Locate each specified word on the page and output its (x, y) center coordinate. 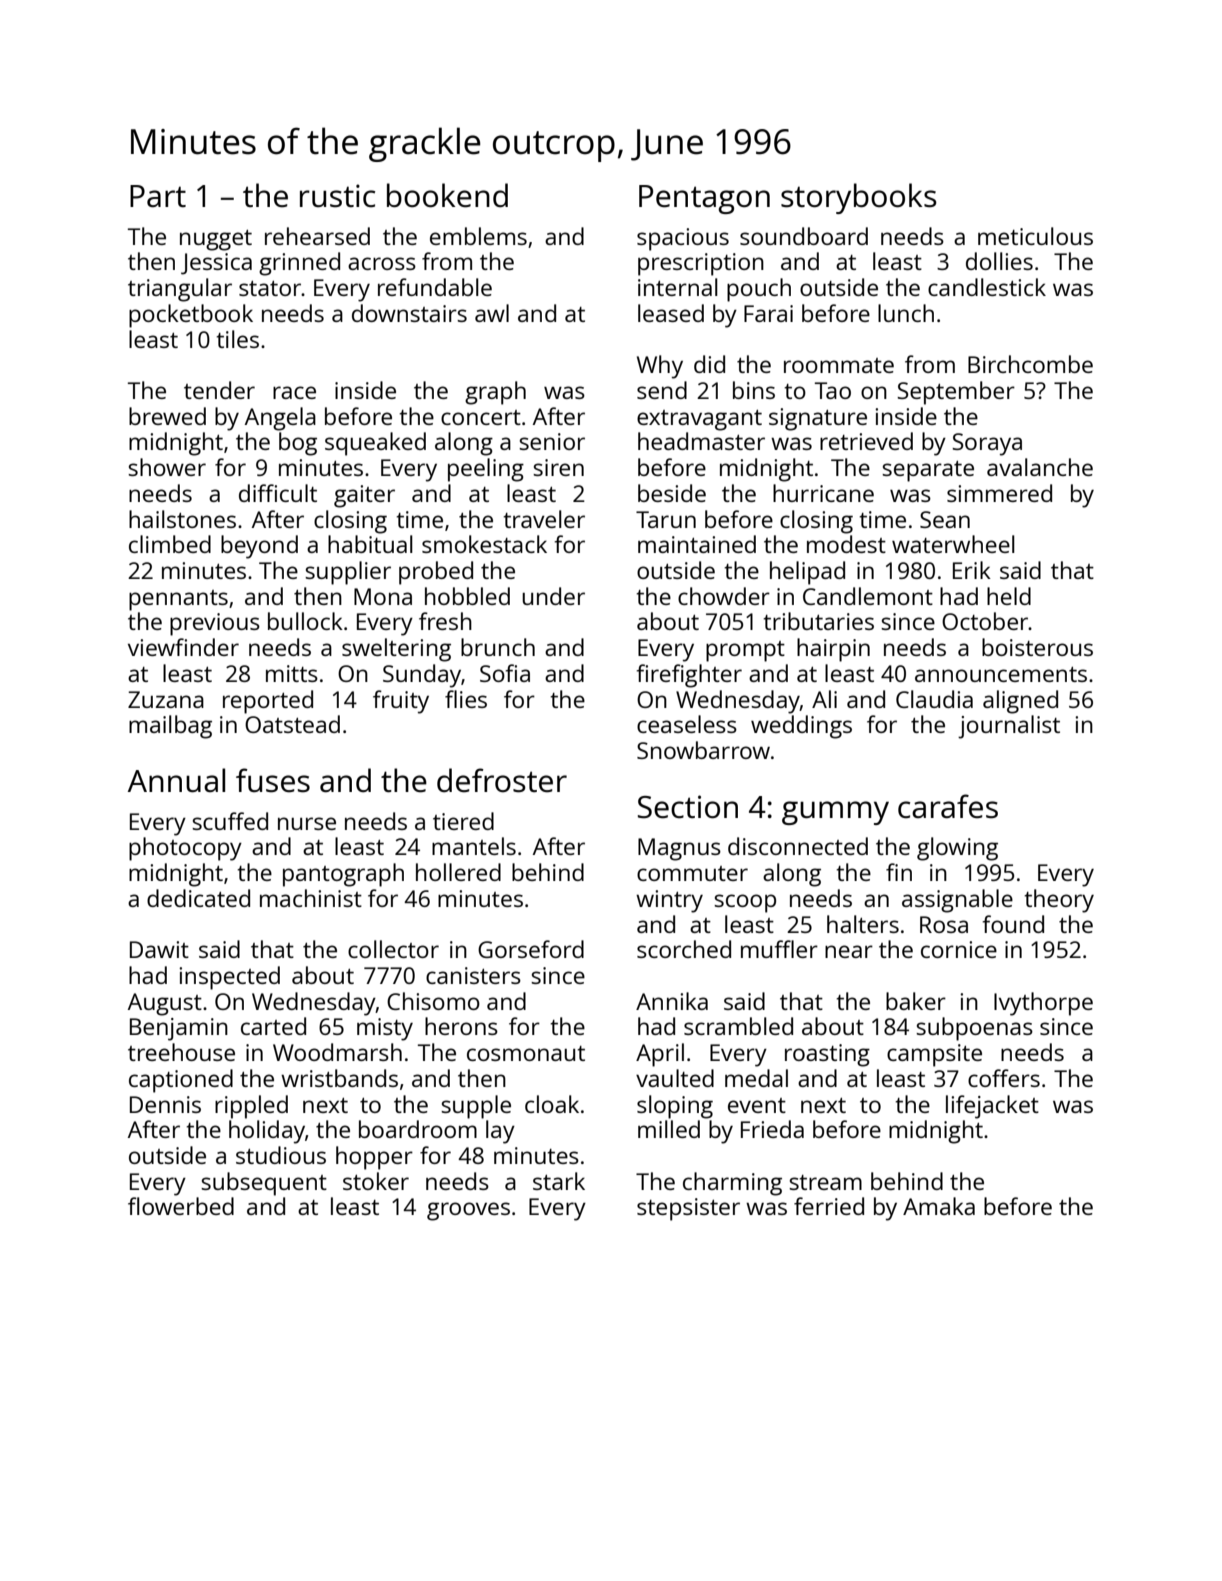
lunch (906, 313)
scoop (745, 903)
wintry (669, 901)
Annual (176, 780)
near (849, 951)
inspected (229, 978)
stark (559, 1181)
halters (863, 924)
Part (158, 196)
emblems (478, 236)
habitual (370, 544)
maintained (697, 544)
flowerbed (181, 1206)
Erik (972, 570)
